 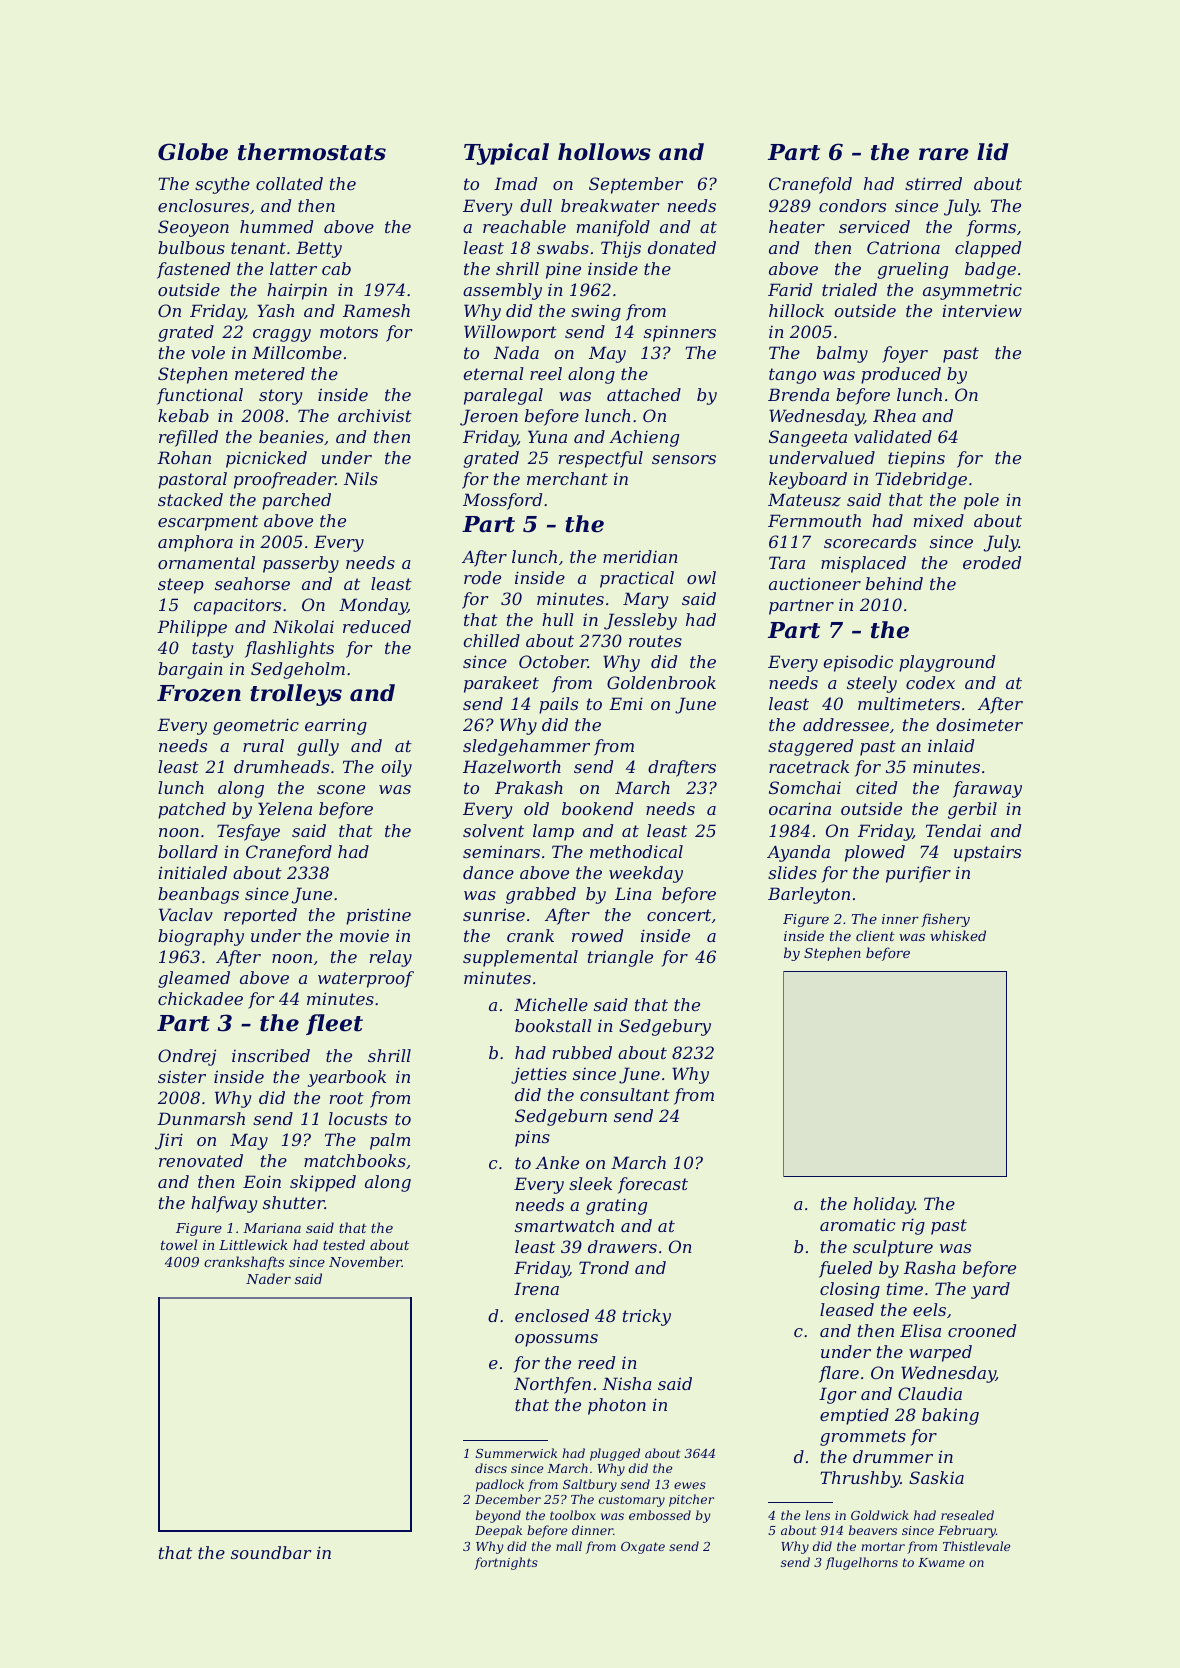 I want to click on thermostats, so click(x=312, y=152).
